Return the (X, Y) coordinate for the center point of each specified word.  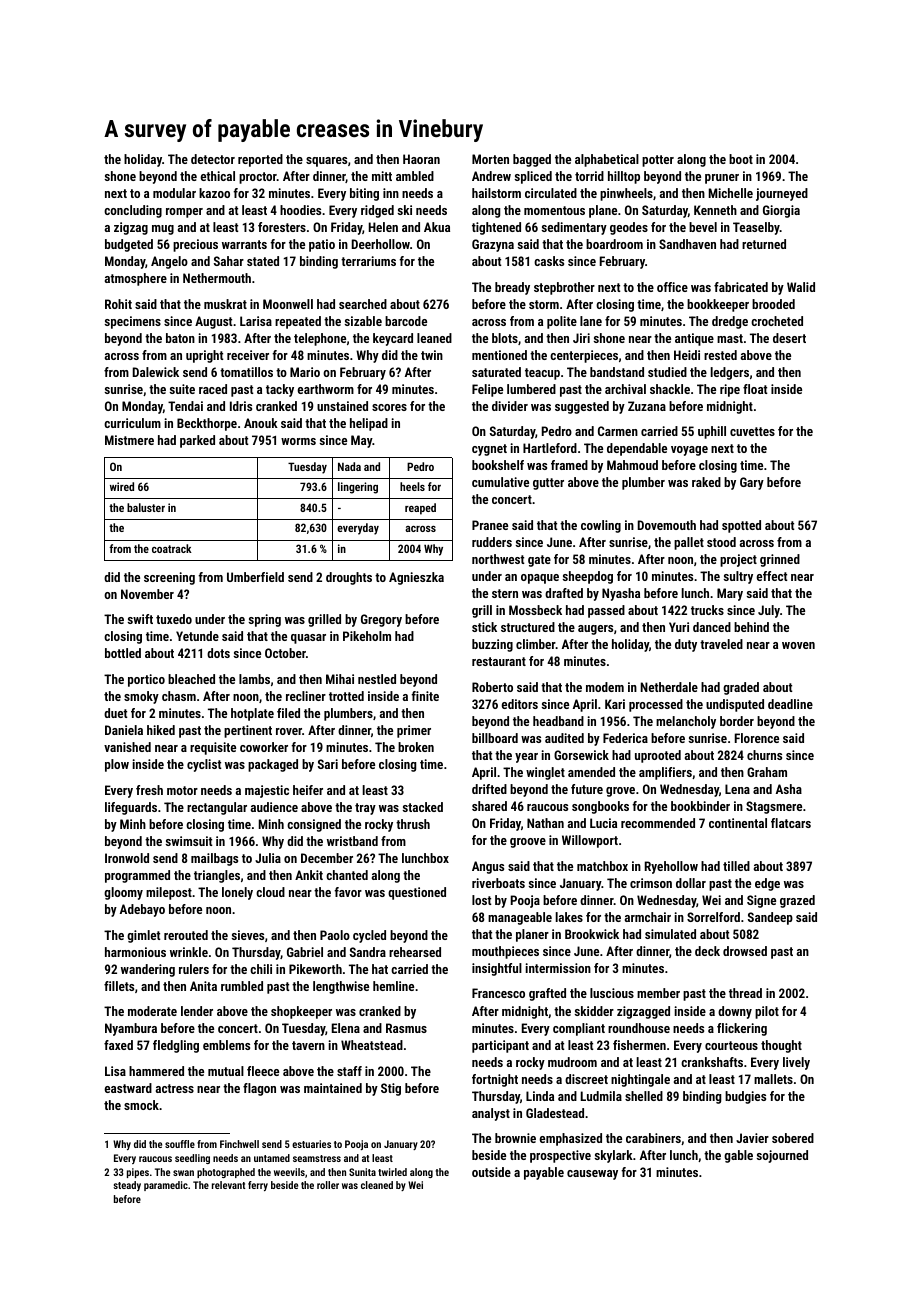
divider (510, 406)
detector (213, 159)
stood (721, 542)
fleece (263, 1071)
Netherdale (669, 687)
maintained (333, 1088)
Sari (328, 764)
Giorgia (781, 211)
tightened (496, 228)
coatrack (172, 548)
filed (288, 713)
